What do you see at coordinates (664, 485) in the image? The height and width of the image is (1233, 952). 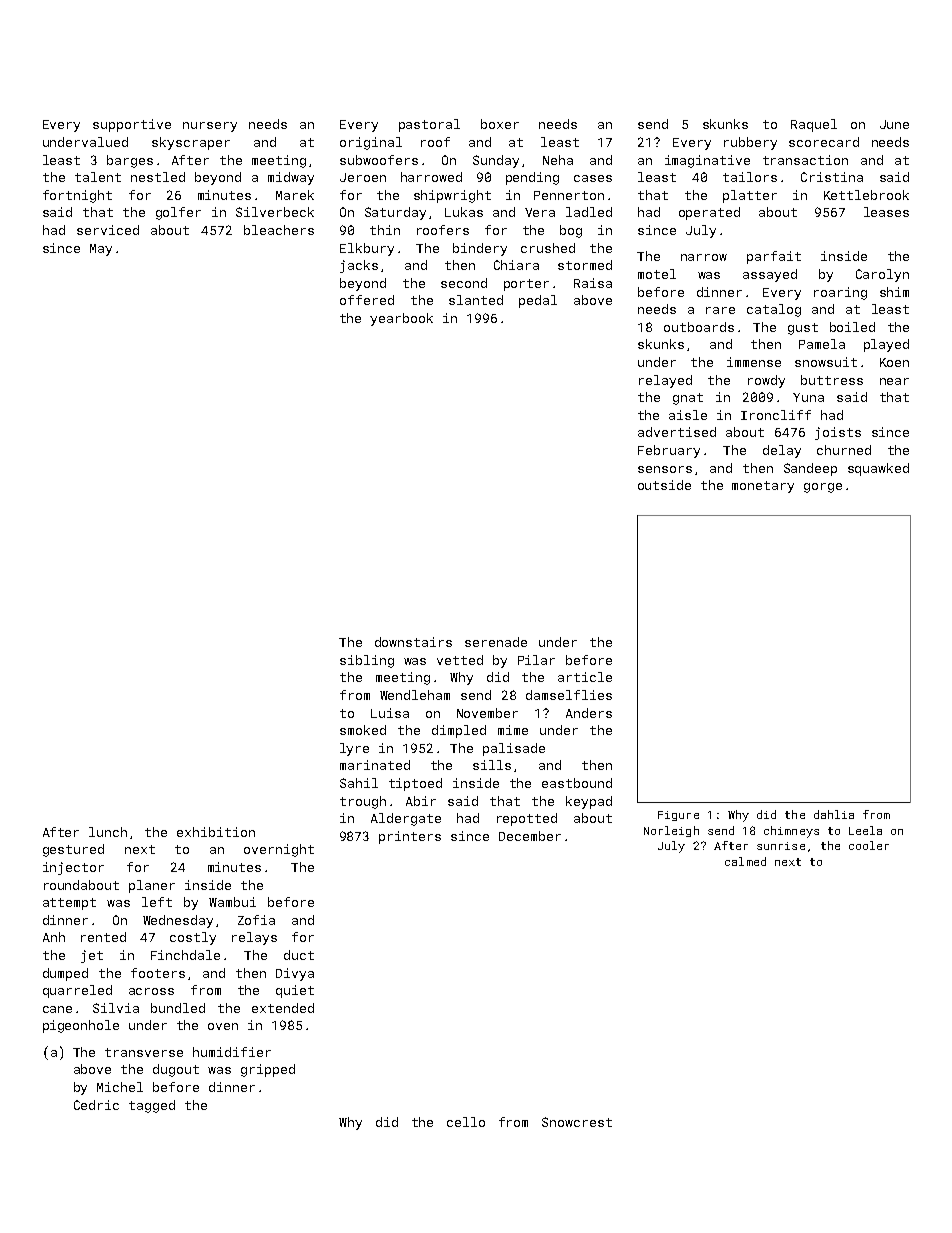 I see `outside` at bounding box center [664, 485].
